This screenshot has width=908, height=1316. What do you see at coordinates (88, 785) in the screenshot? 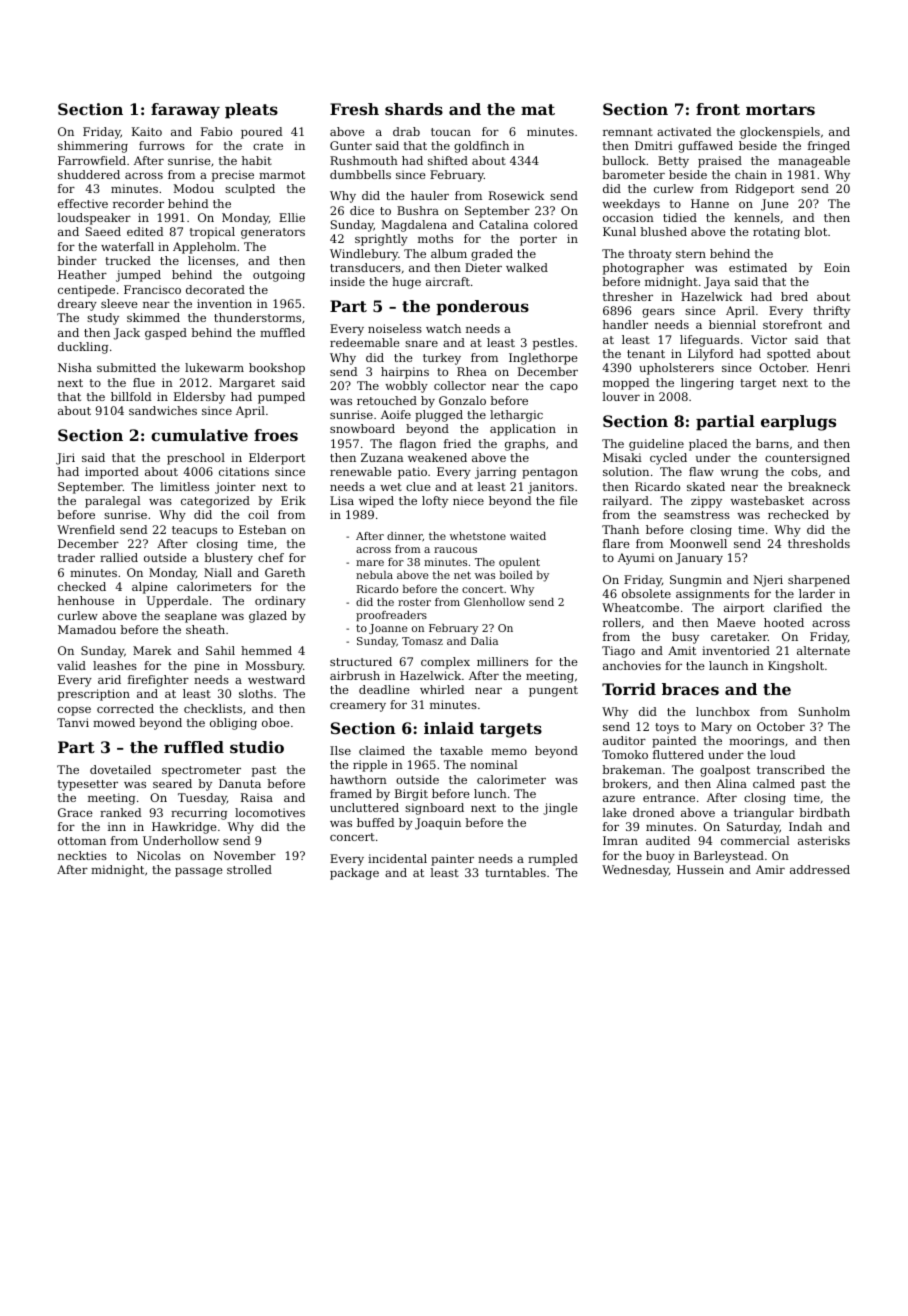
I see `typesetter` at bounding box center [88, 785].
